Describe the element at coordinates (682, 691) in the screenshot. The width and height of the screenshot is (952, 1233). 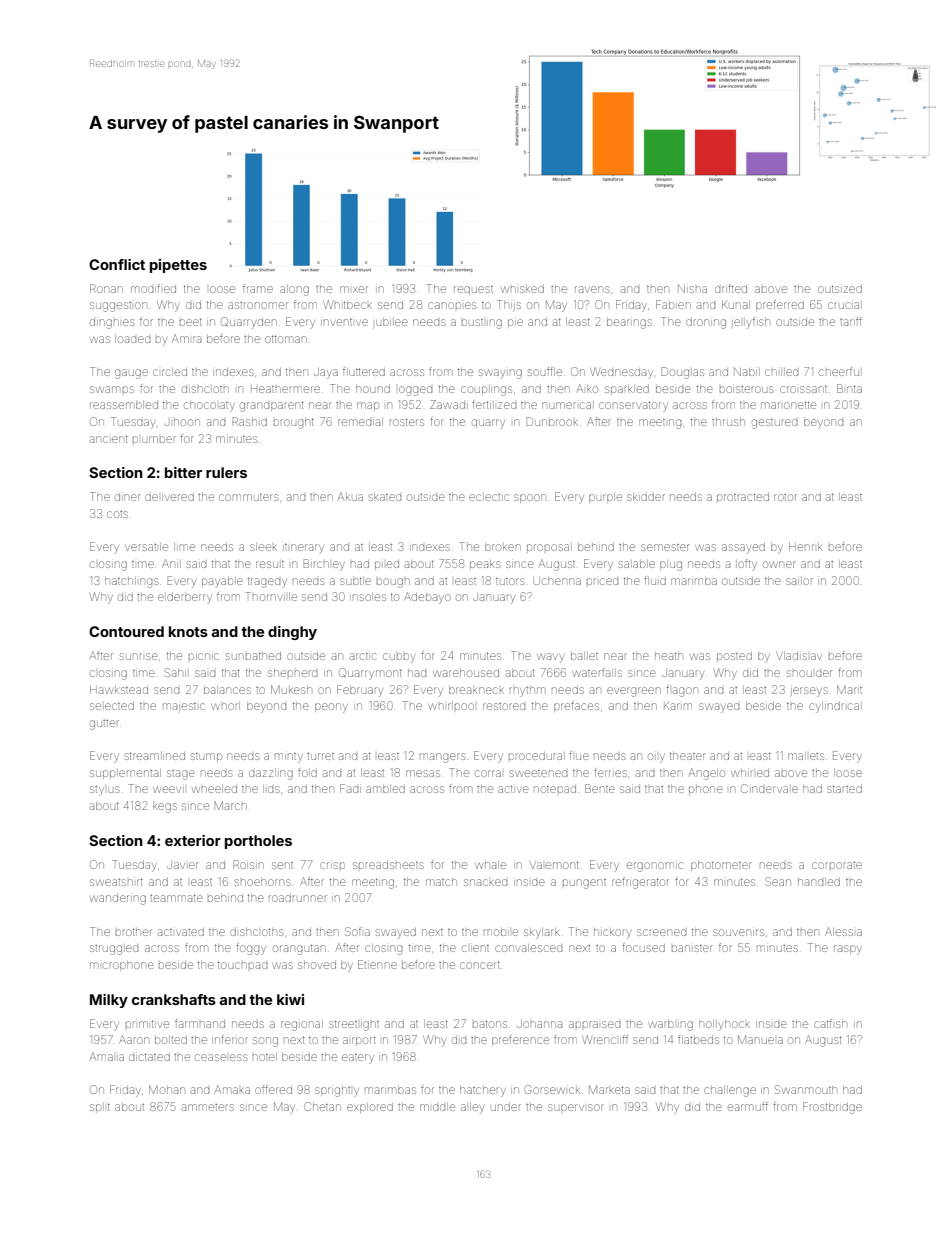
I see `flagon` at that location.
